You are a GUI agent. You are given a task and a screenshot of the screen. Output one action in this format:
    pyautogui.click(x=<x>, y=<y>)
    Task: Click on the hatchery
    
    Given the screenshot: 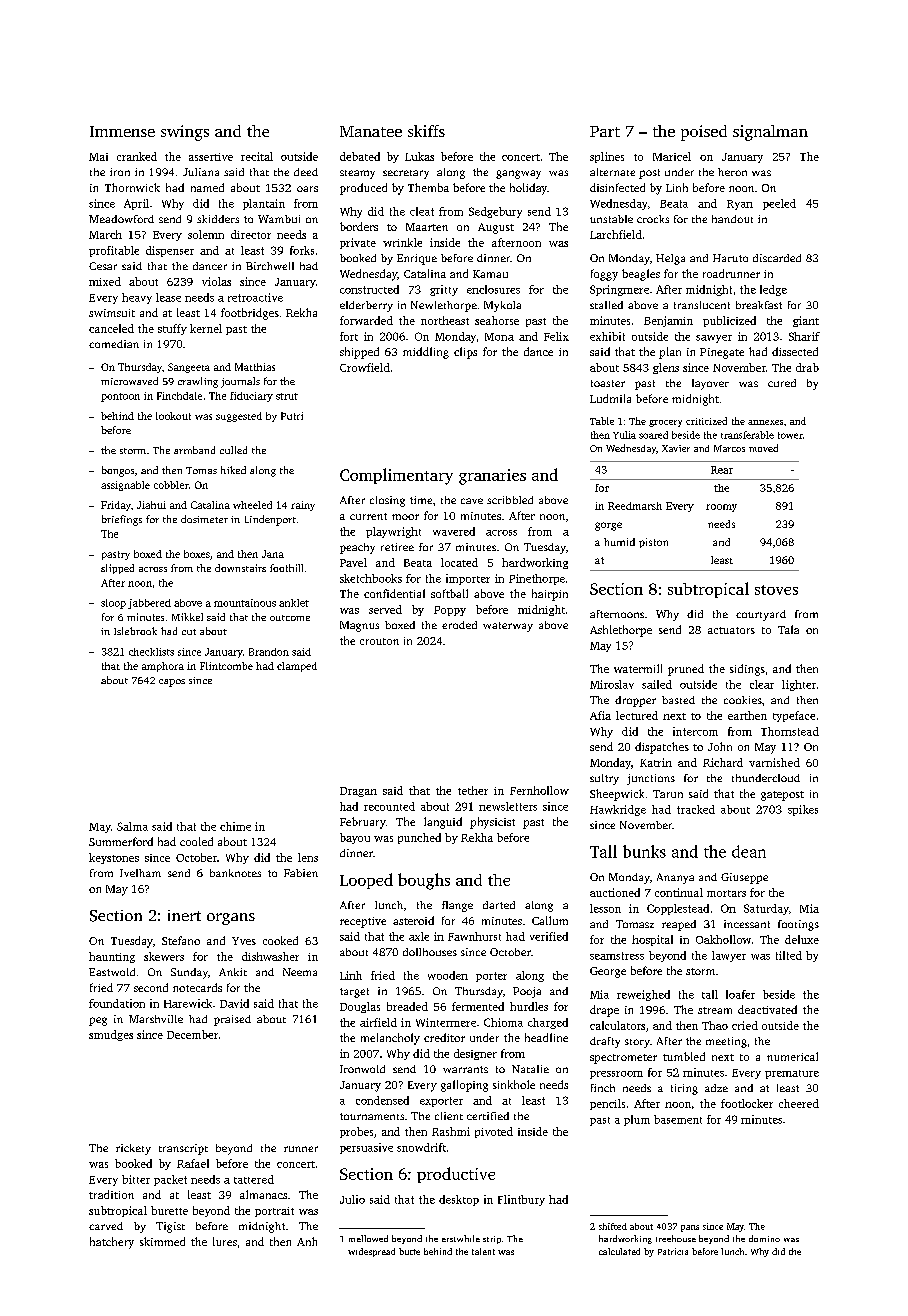 What is the action you would take?
    pyautogui.click(x=112, y=1243)
